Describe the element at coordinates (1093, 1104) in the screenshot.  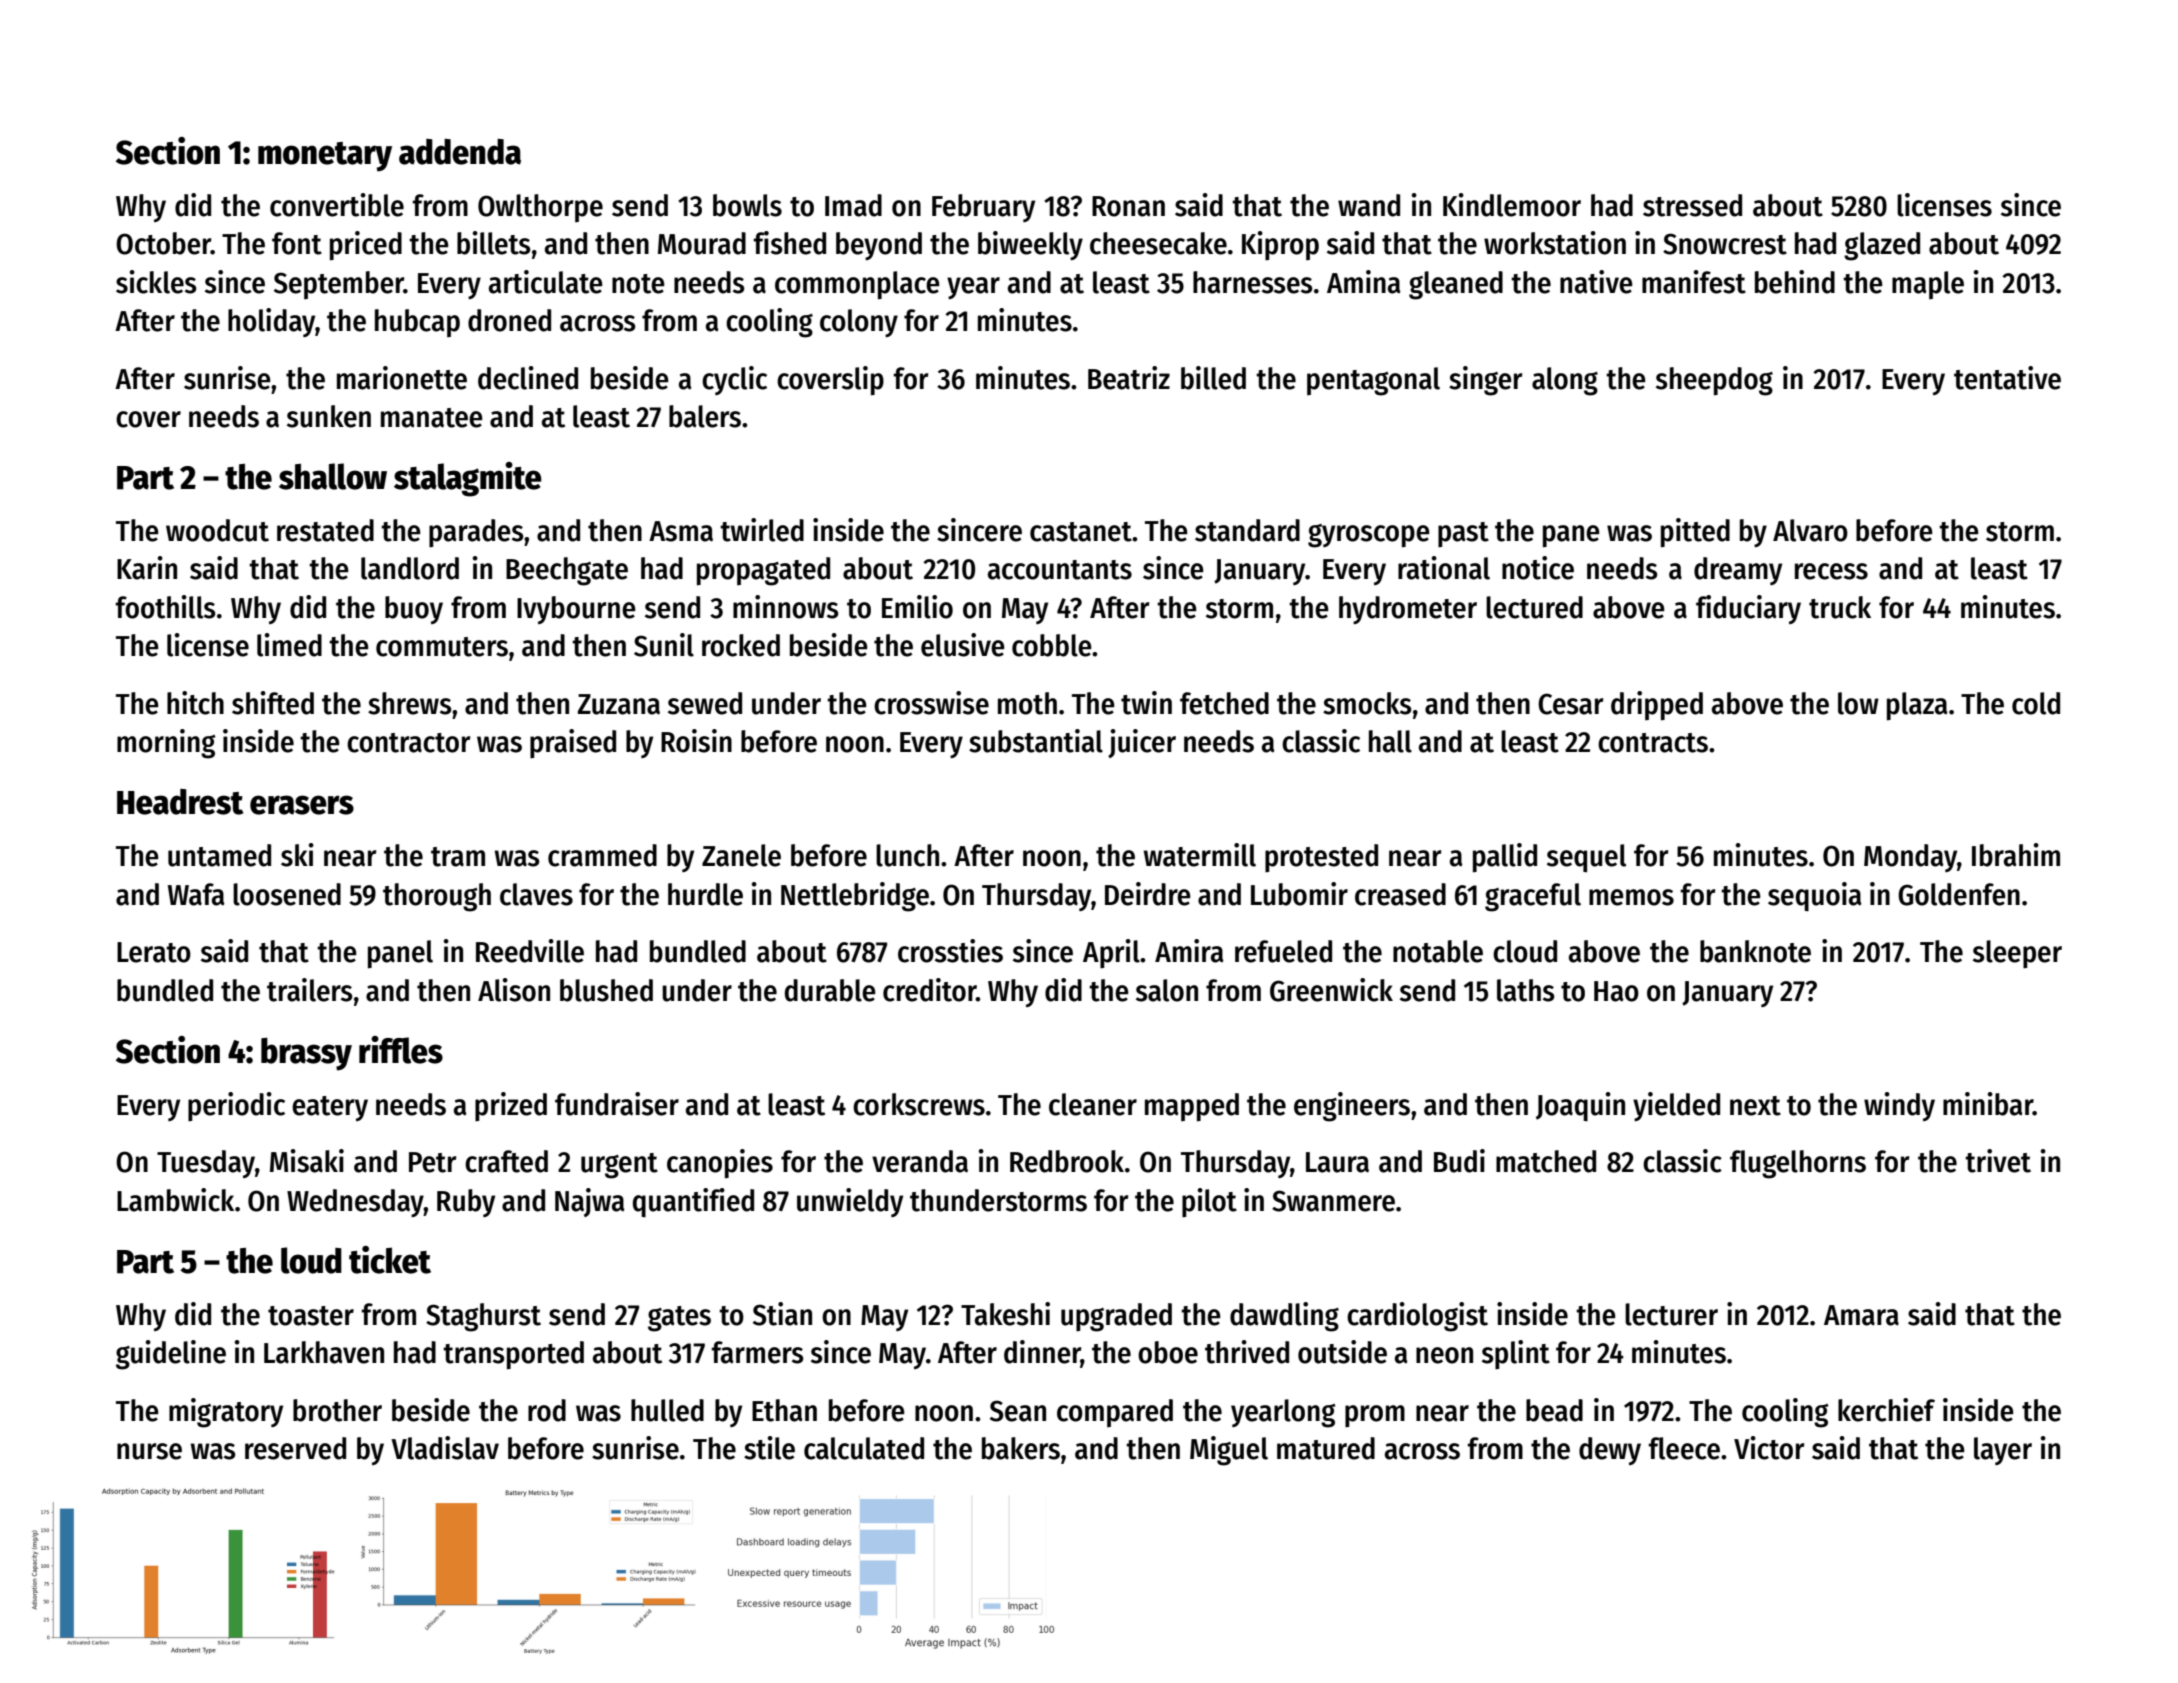
I see `cleaner` at that location.
